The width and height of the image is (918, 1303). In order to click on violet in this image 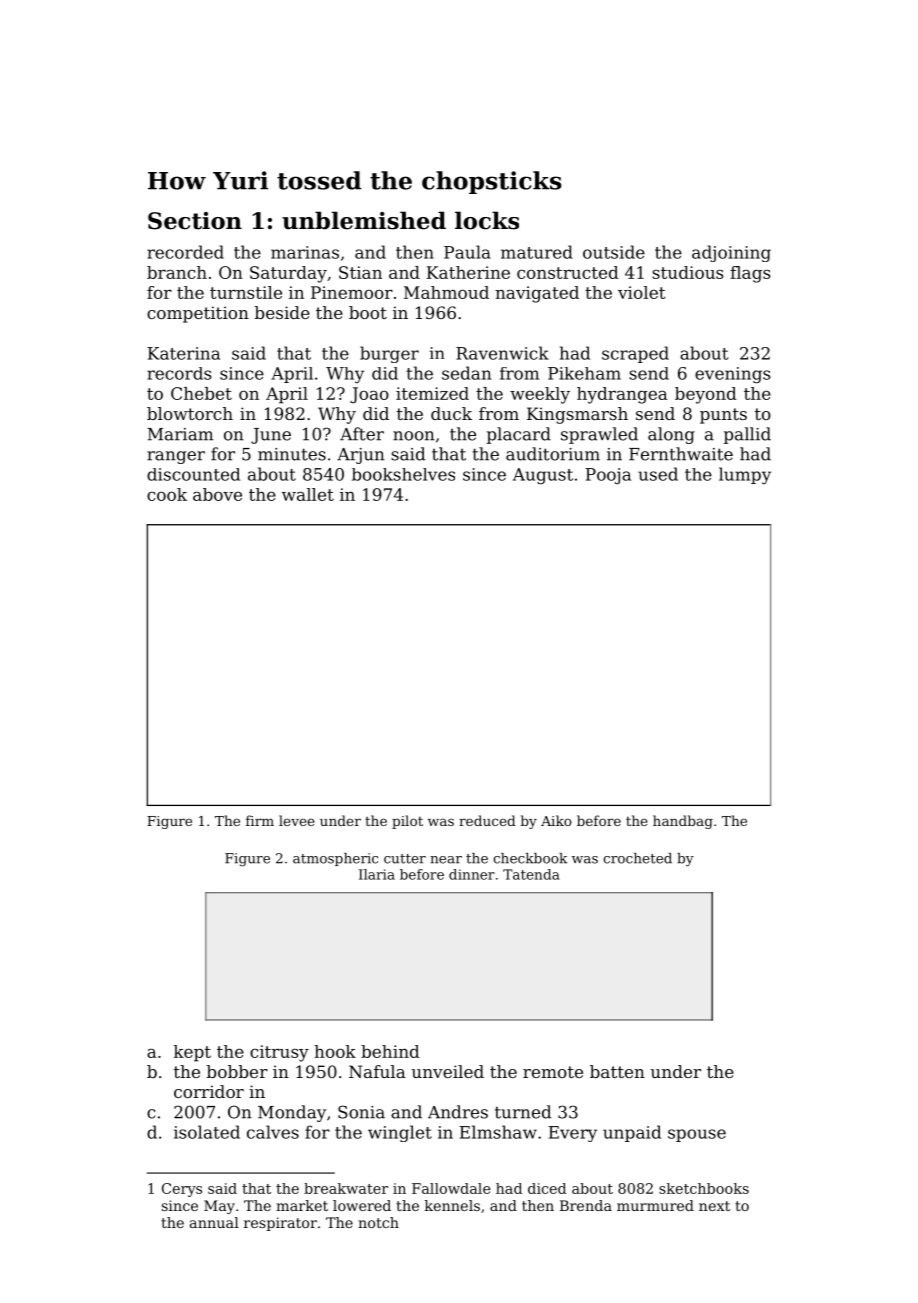, I will do `click(642, 292)`.
